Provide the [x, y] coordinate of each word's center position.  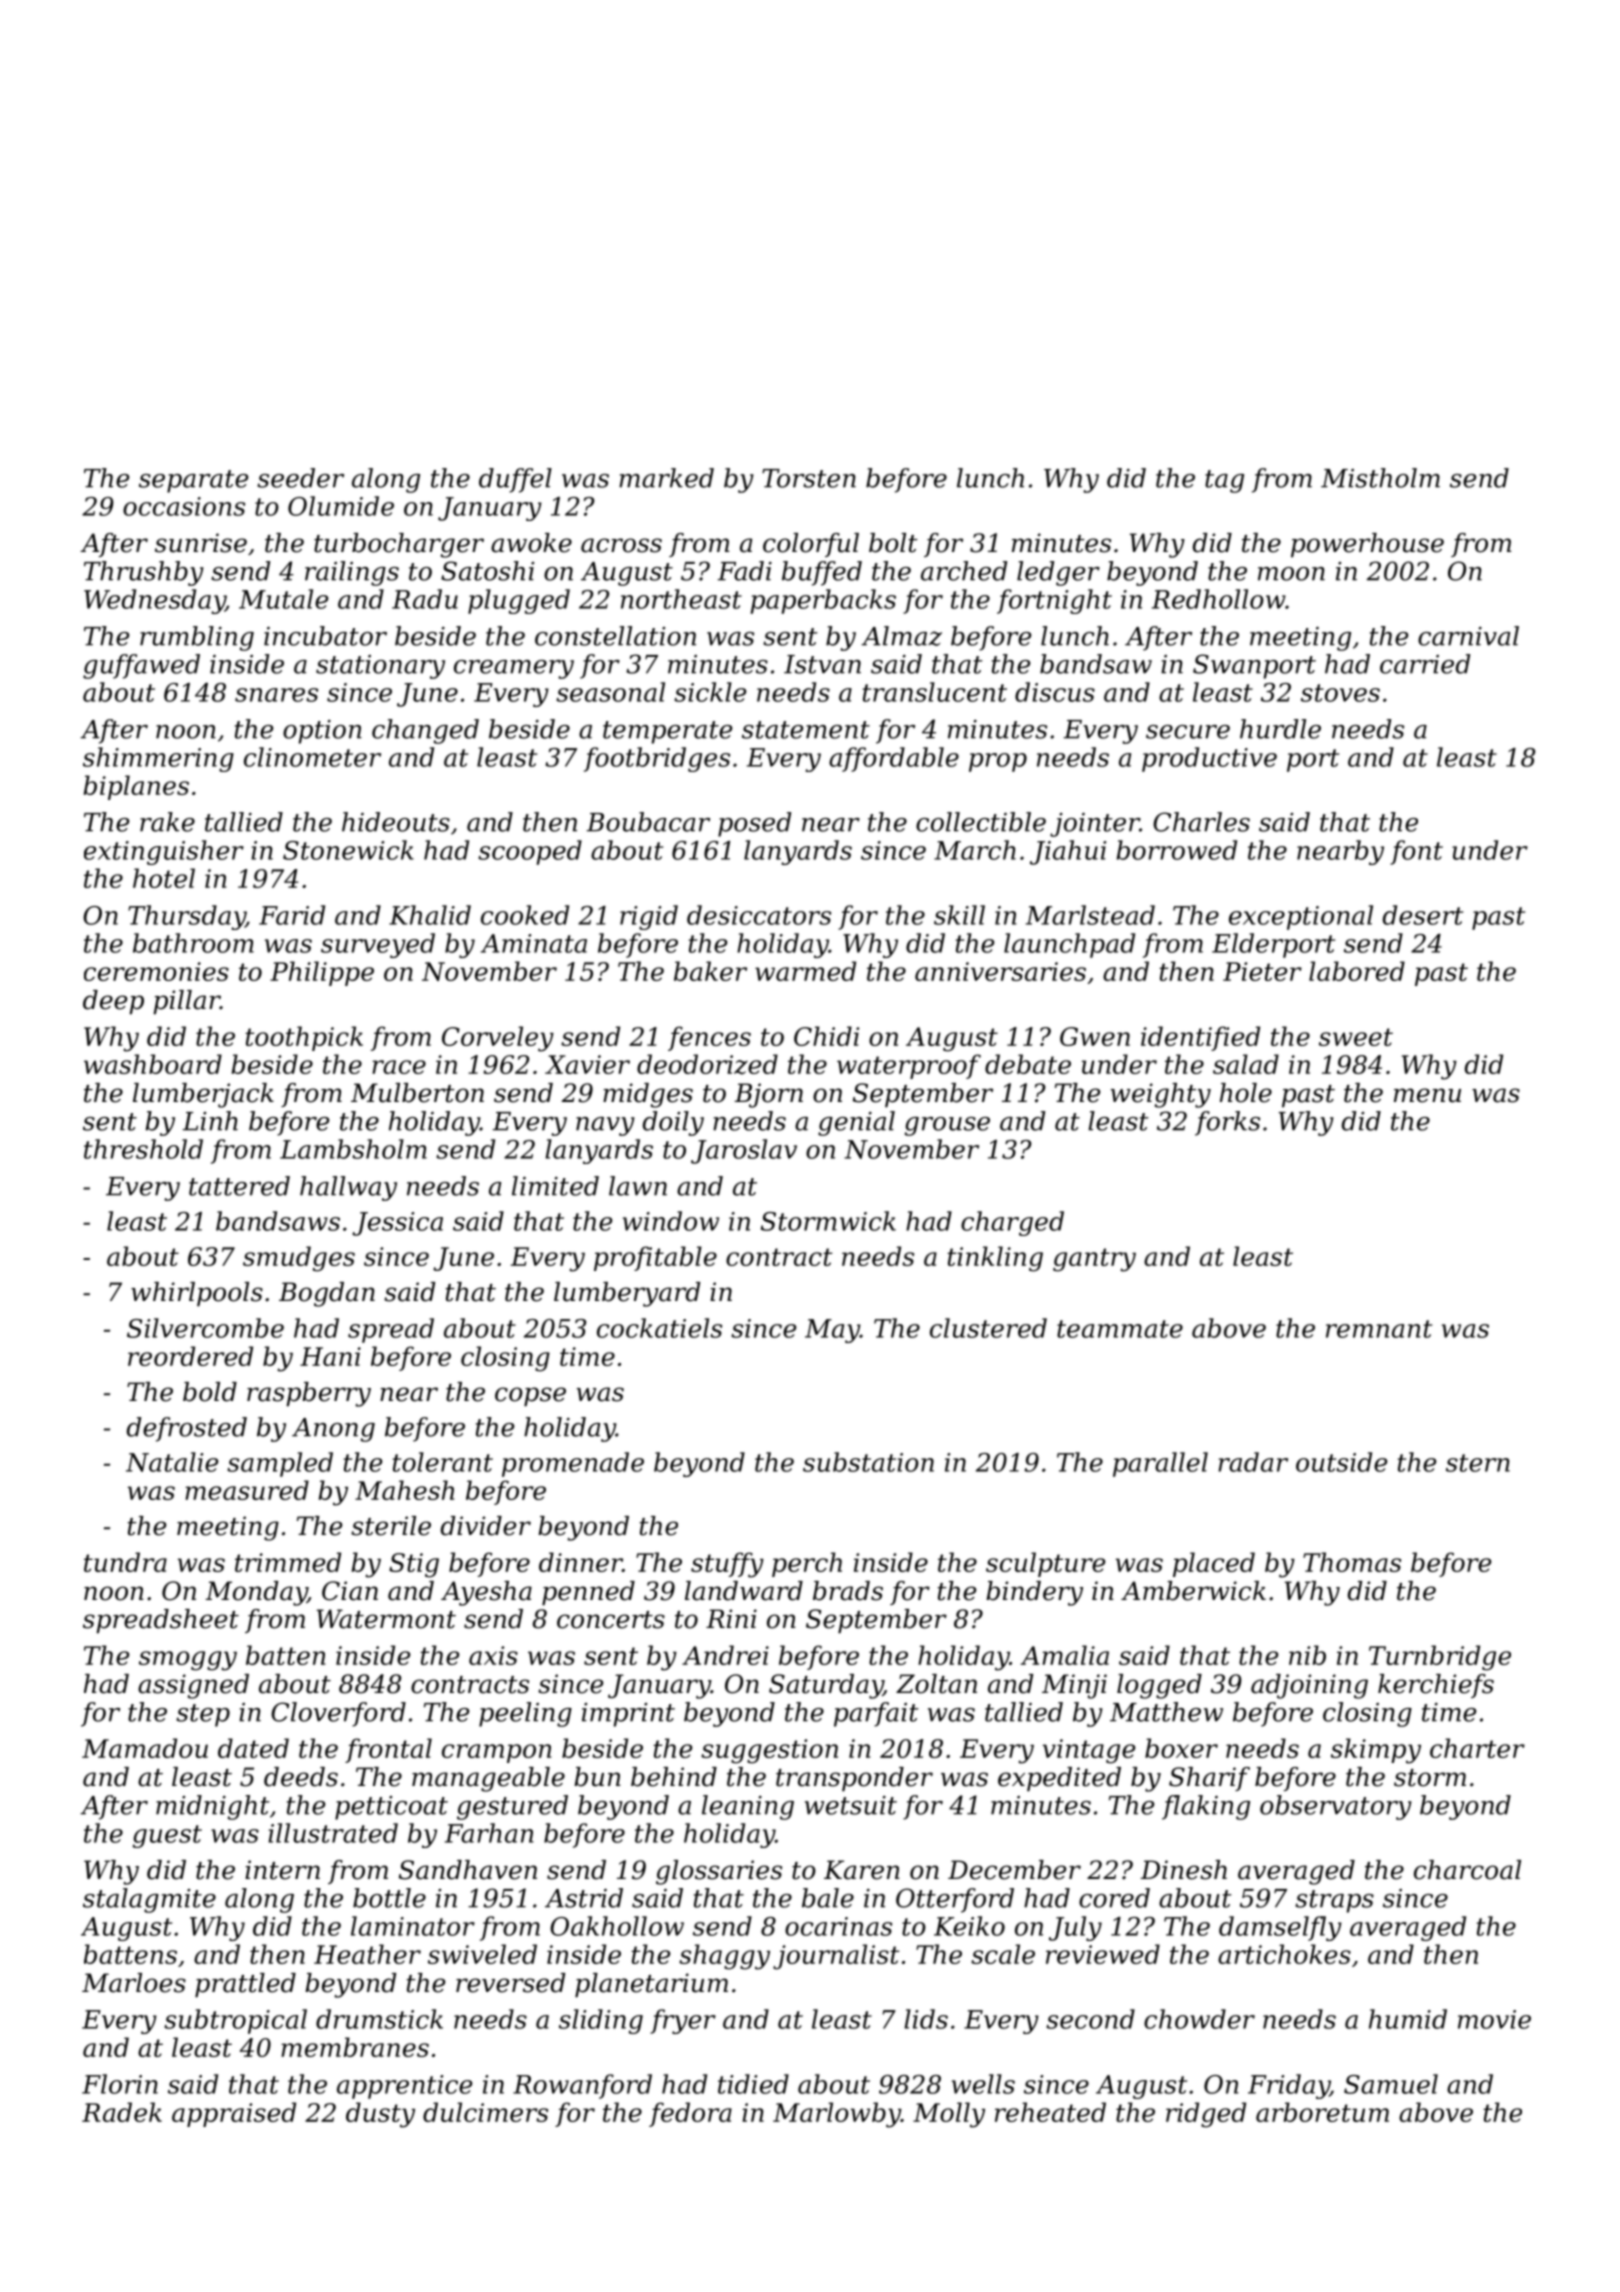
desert [1423, 915]
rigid [649, 917]
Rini [731, 1618]
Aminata [534, 943]
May [832, 1331]
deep [113, 1002]
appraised [234, 2114]
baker [710, 971]
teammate [1120, 1329]
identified [1200, 1038]
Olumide [341, 506]
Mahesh [404, 1490]
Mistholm [1380, 478]
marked [666, 478]
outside [1341, 1462]
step [203, 1715]
